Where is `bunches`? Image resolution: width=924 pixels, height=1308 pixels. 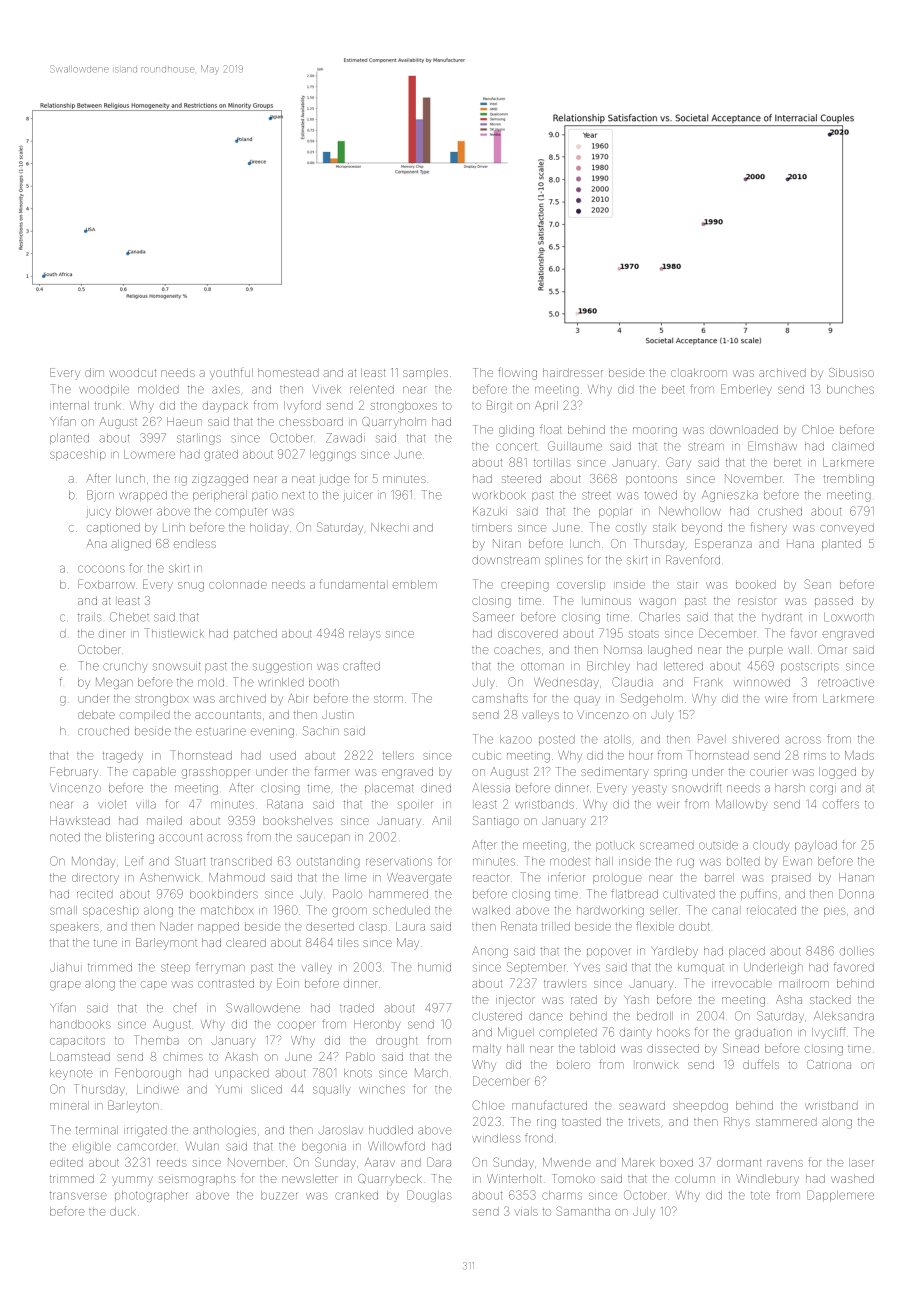
bunches is located at coordinates (850, 389).
